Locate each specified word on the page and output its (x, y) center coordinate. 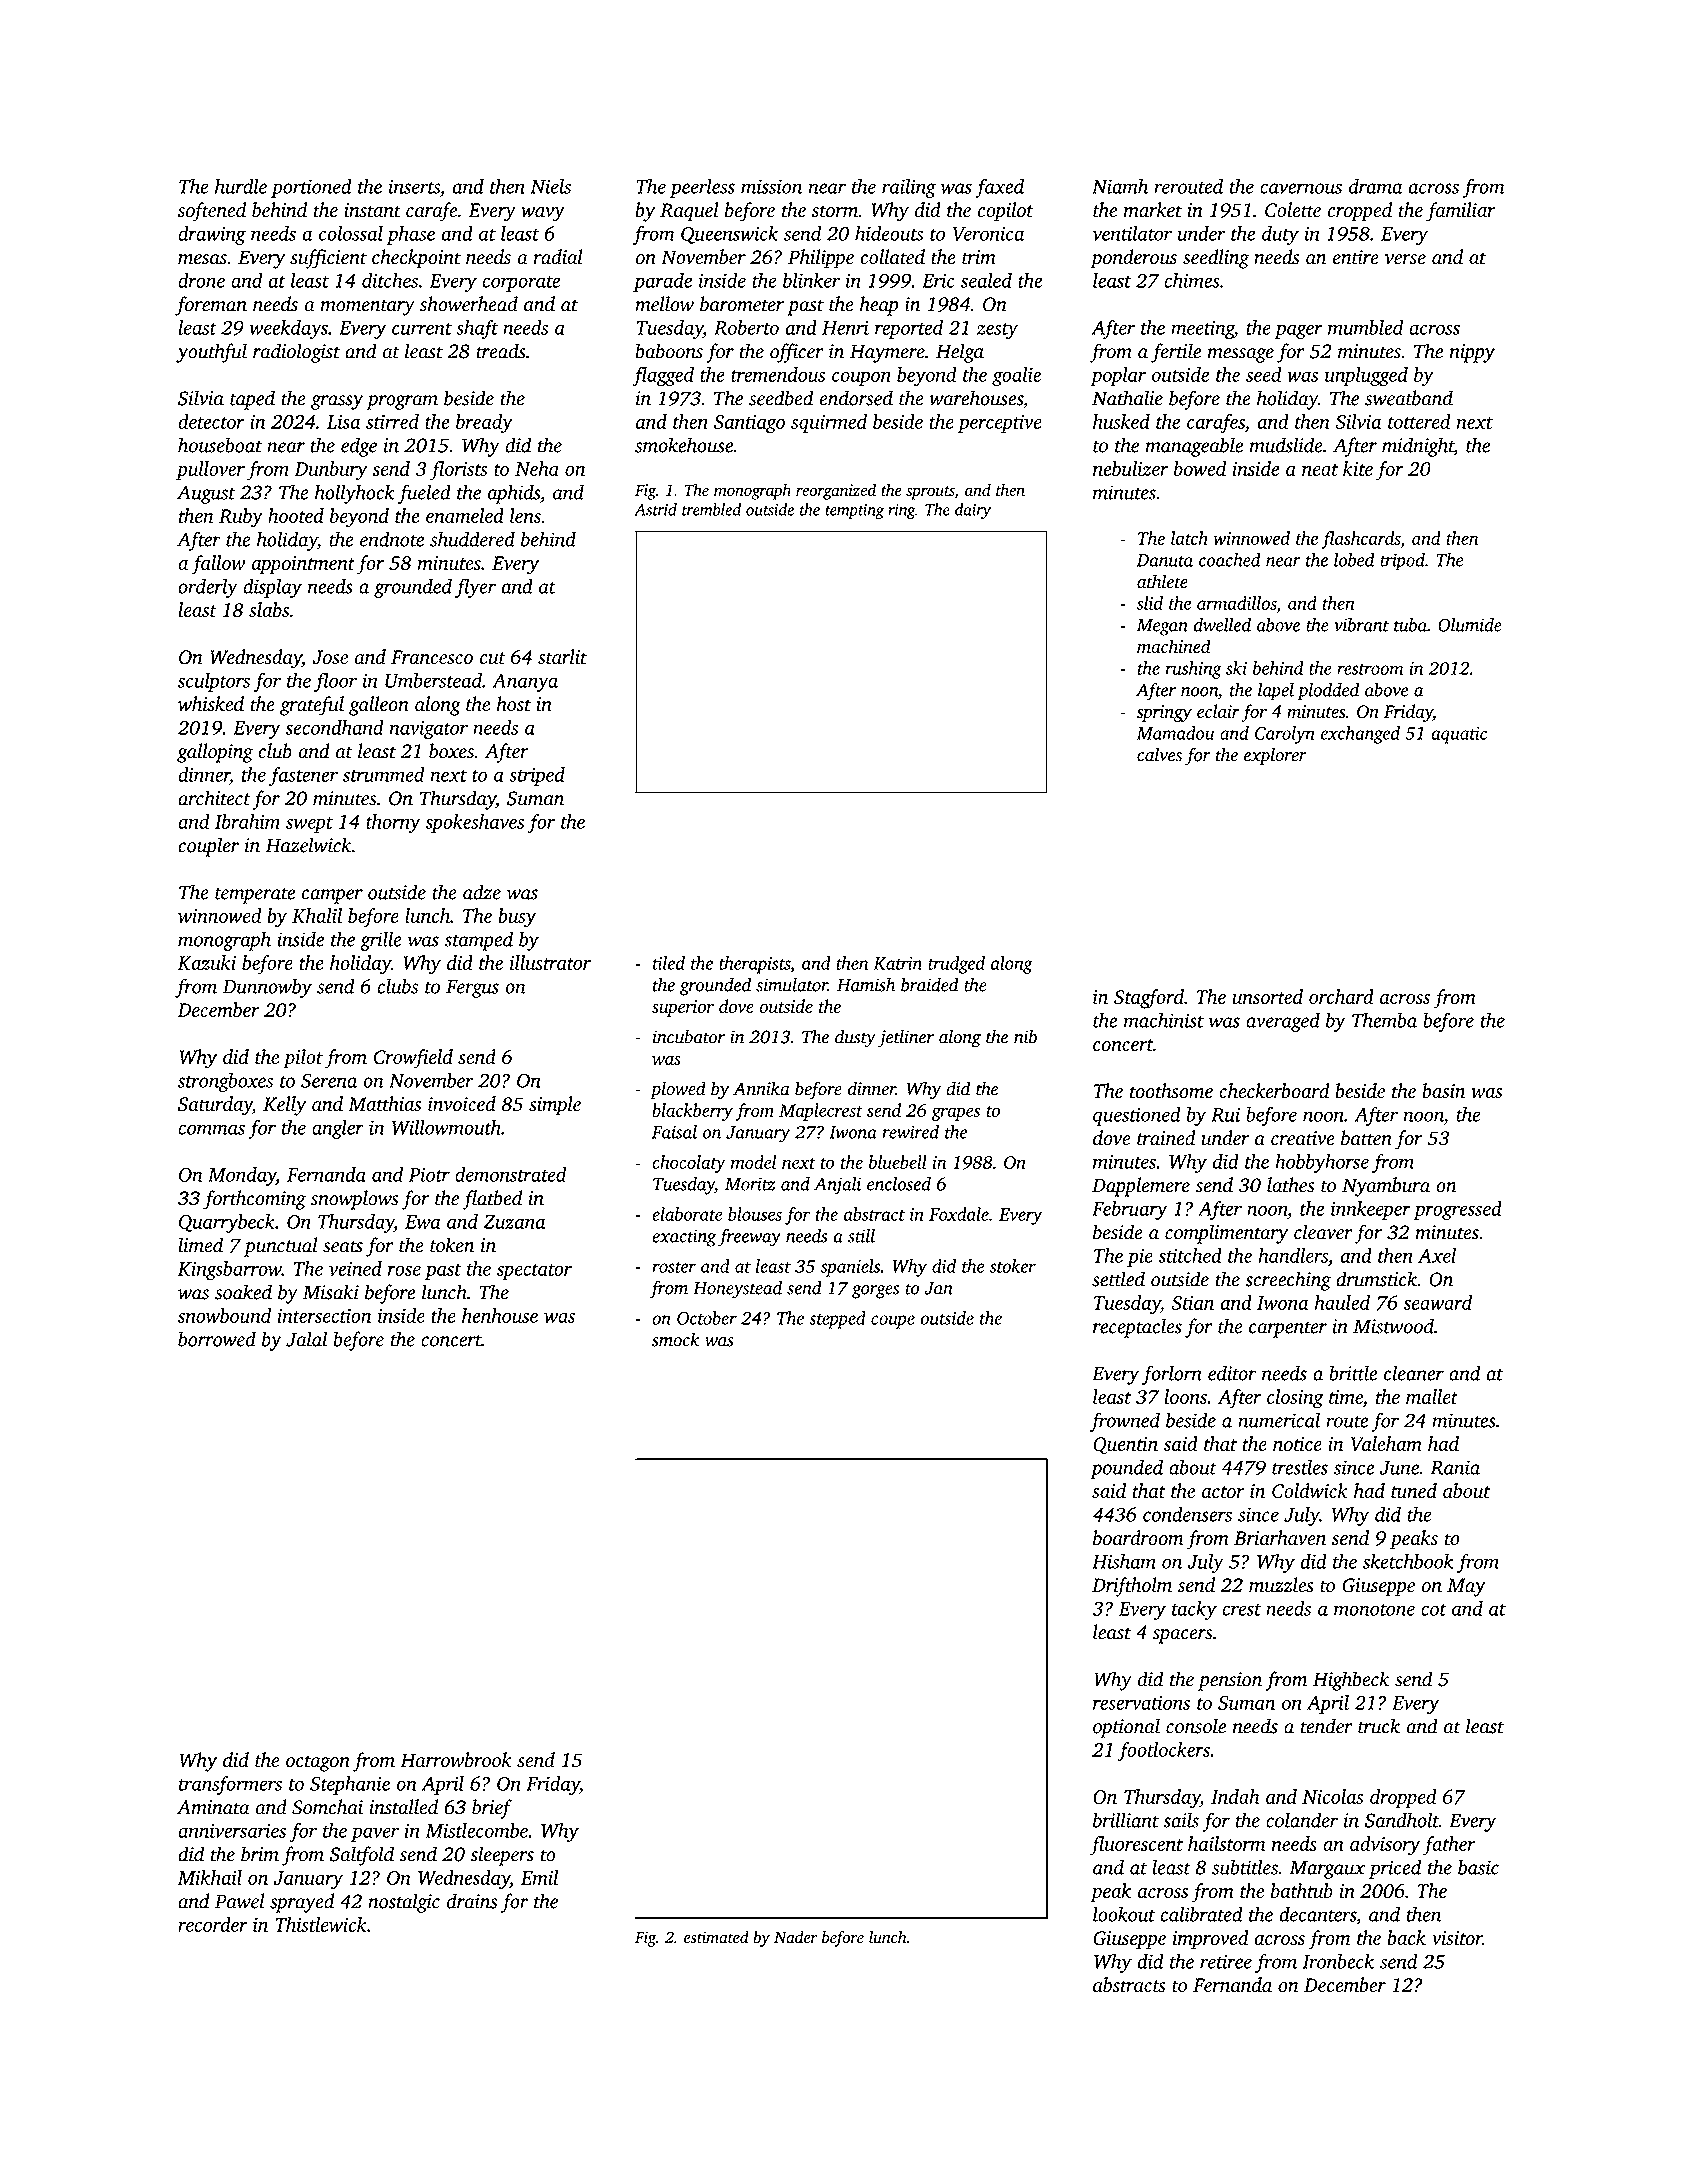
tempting (854, 512)
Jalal (306, 1339)
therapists (754, 965)
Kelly (284, 1106)
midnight (1418, 447)
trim (979, 257)
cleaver (1323, 1232)
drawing (212, 235)
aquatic (1459, 735)
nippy (1472, 353)
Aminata (213, 1807)
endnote (392, 539)
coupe (893, 1322)
